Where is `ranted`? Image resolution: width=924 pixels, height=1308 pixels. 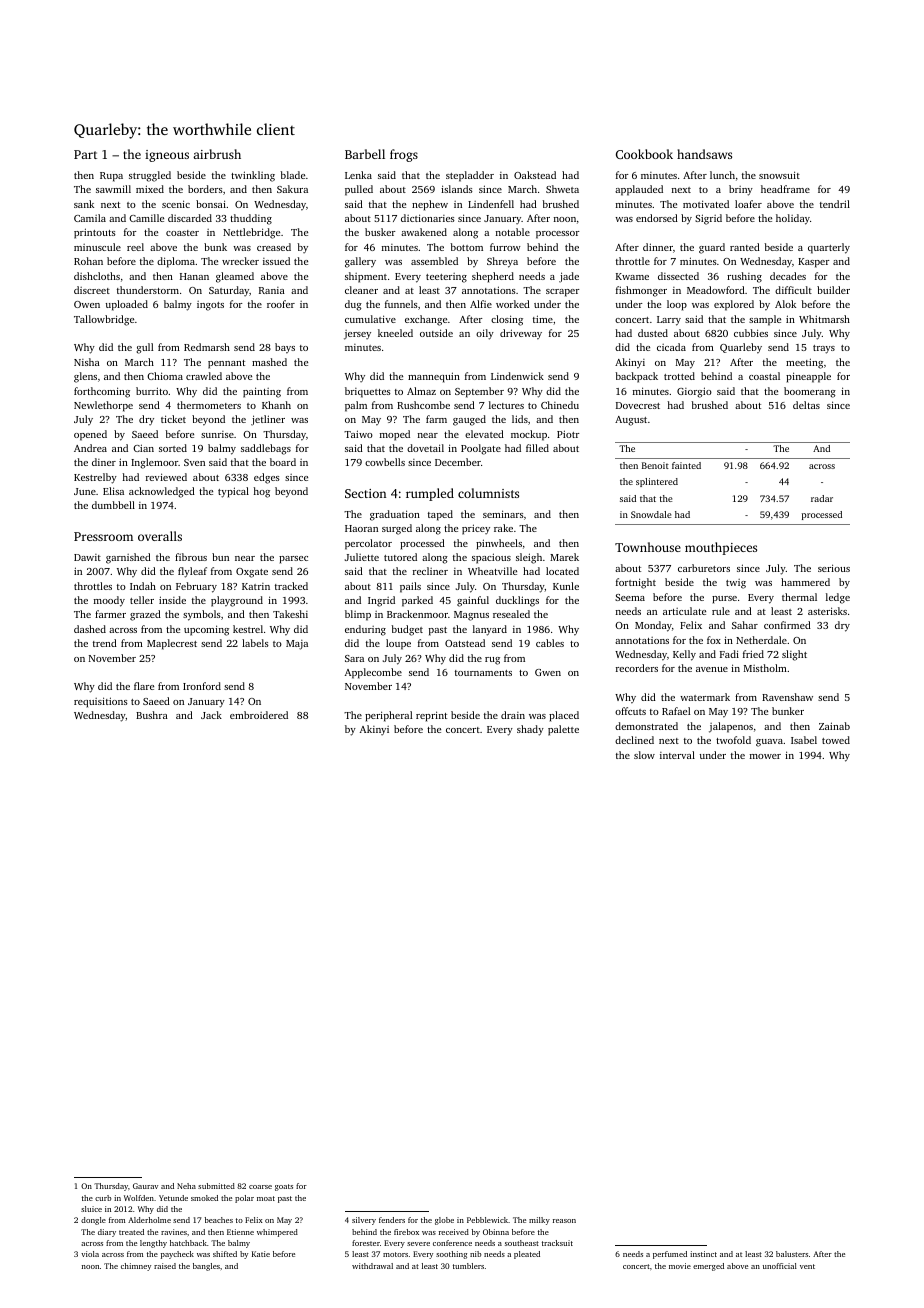 ranted is located at coordinates (745, 247).
